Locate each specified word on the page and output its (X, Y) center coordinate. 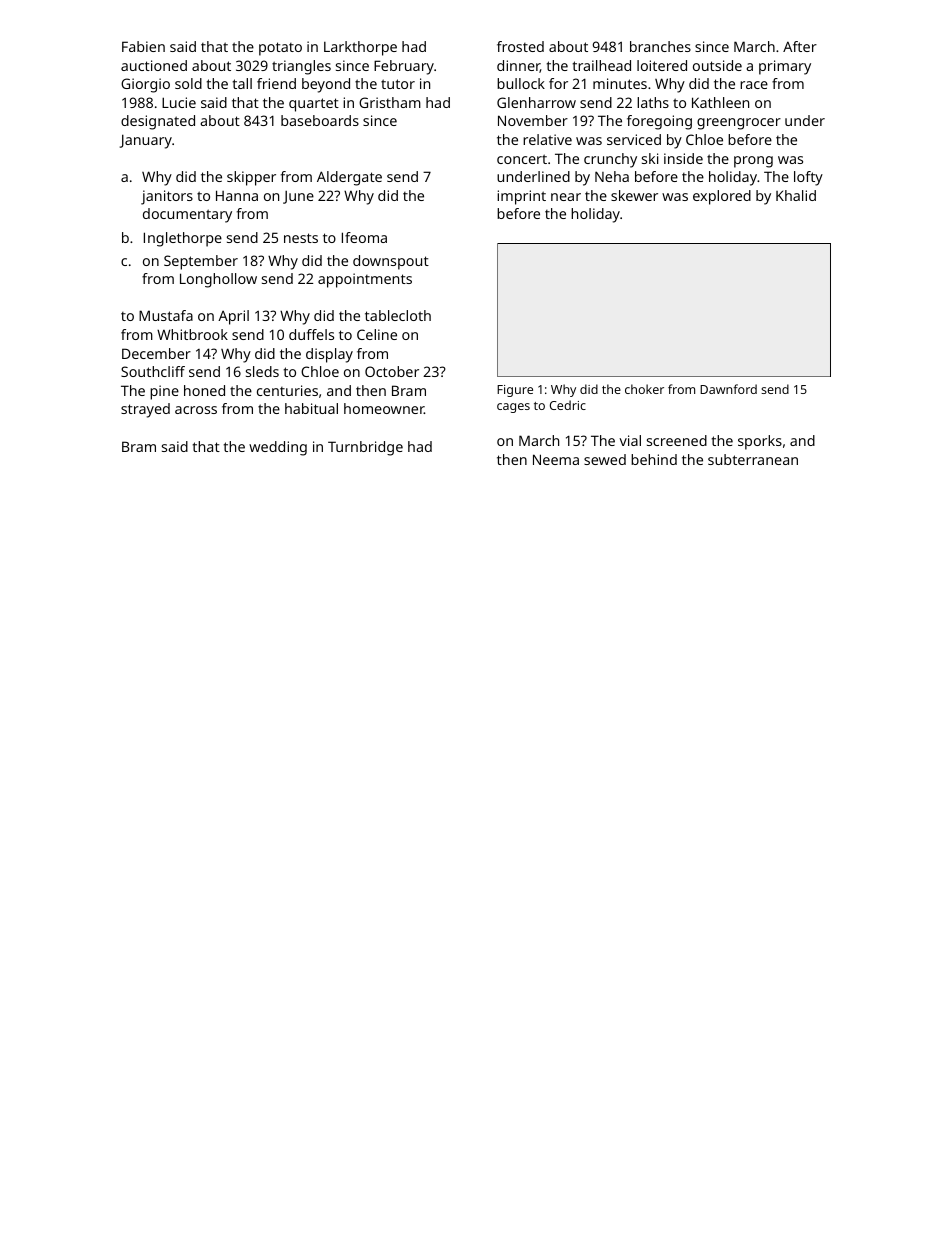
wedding (278, 448)
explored (722, 197)
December (156, 353)
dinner (518, 66)
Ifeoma (364, 237)
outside (717, 65)
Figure (515, 391)
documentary (187, 215)
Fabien (143, 46)
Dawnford (728, 389)
